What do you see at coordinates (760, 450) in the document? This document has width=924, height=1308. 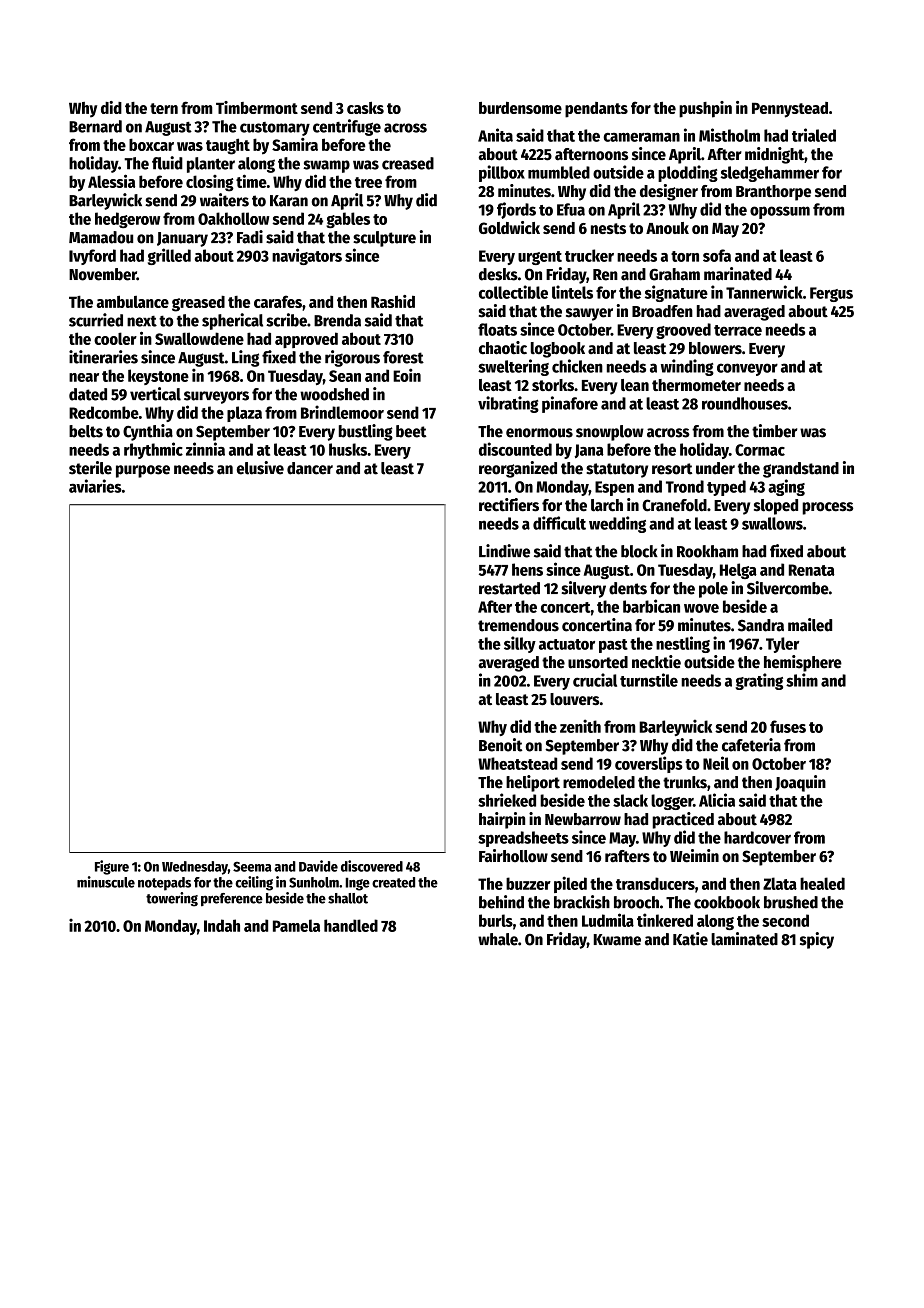 I see `Cormac` at bounding box center [760, 450].
